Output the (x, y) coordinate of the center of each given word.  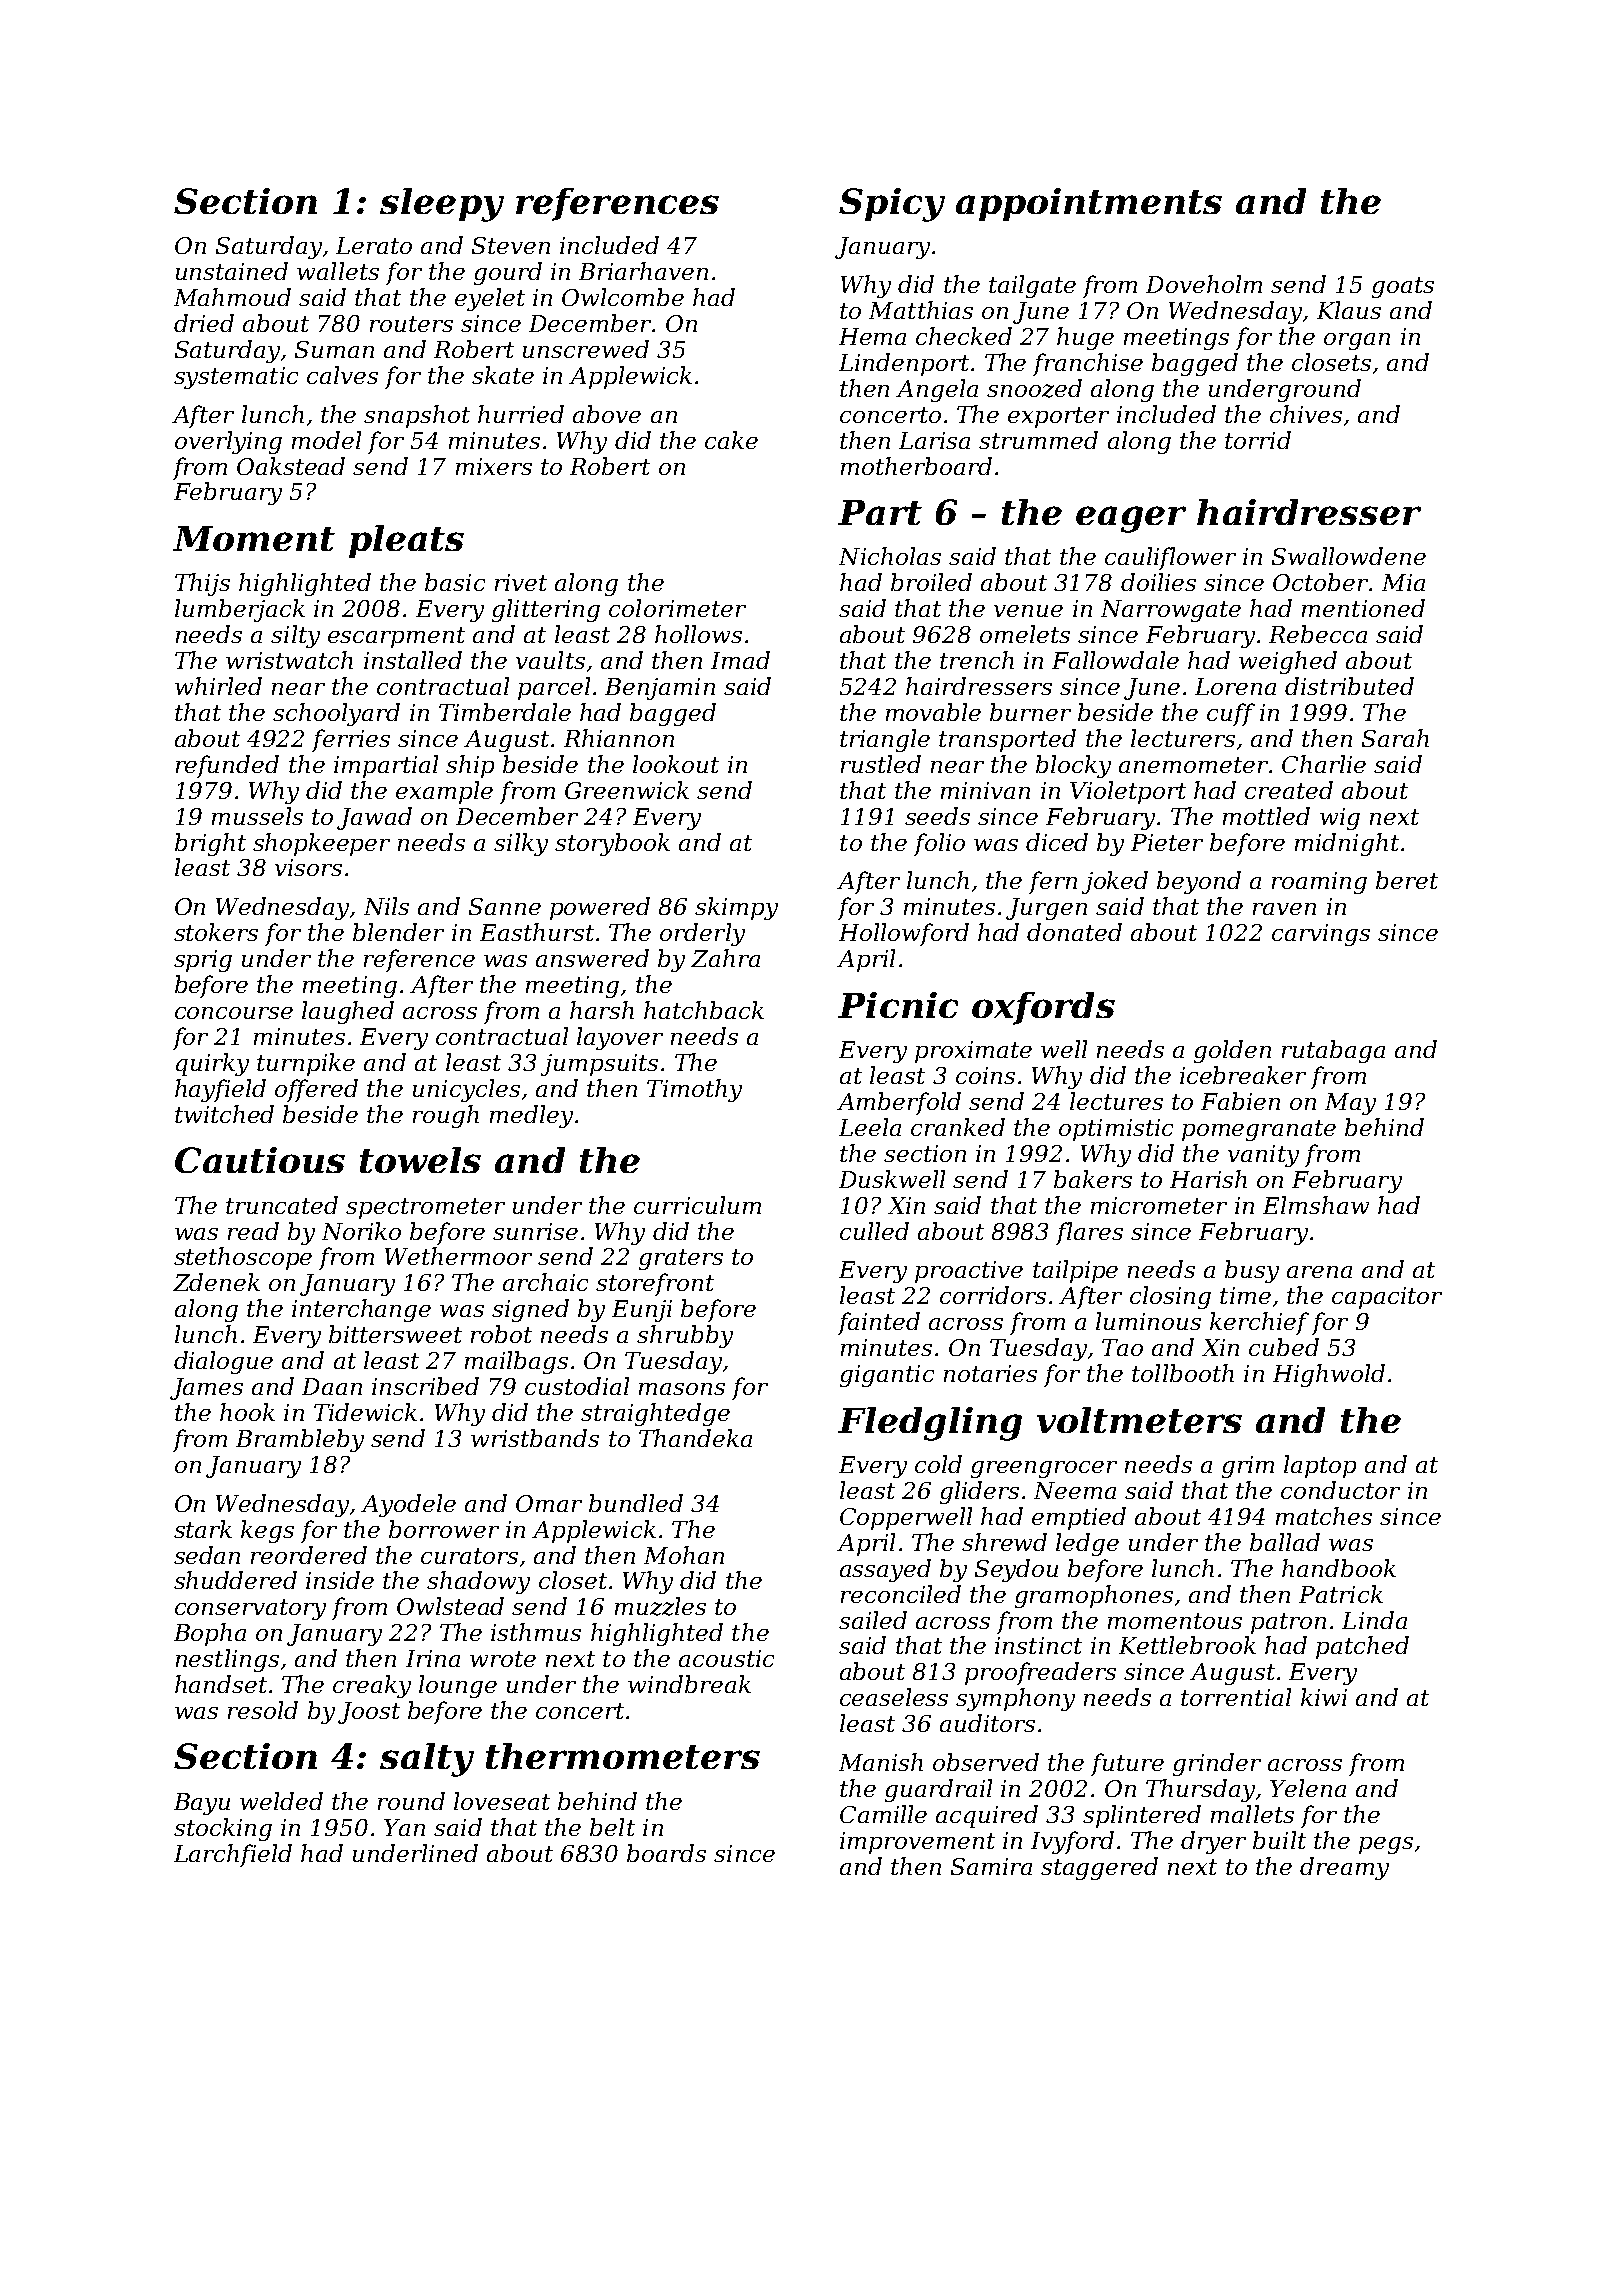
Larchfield (233, 1855)
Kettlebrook (1187, 1645)
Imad (740, 660)
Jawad (374, 818)
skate (503, 375)
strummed (1038, 440)
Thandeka (695, 1438)
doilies (1158, 582)
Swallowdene (1349, 556)
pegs (1386, 1845)
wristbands (535, 1438)
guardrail (938, 1790)
